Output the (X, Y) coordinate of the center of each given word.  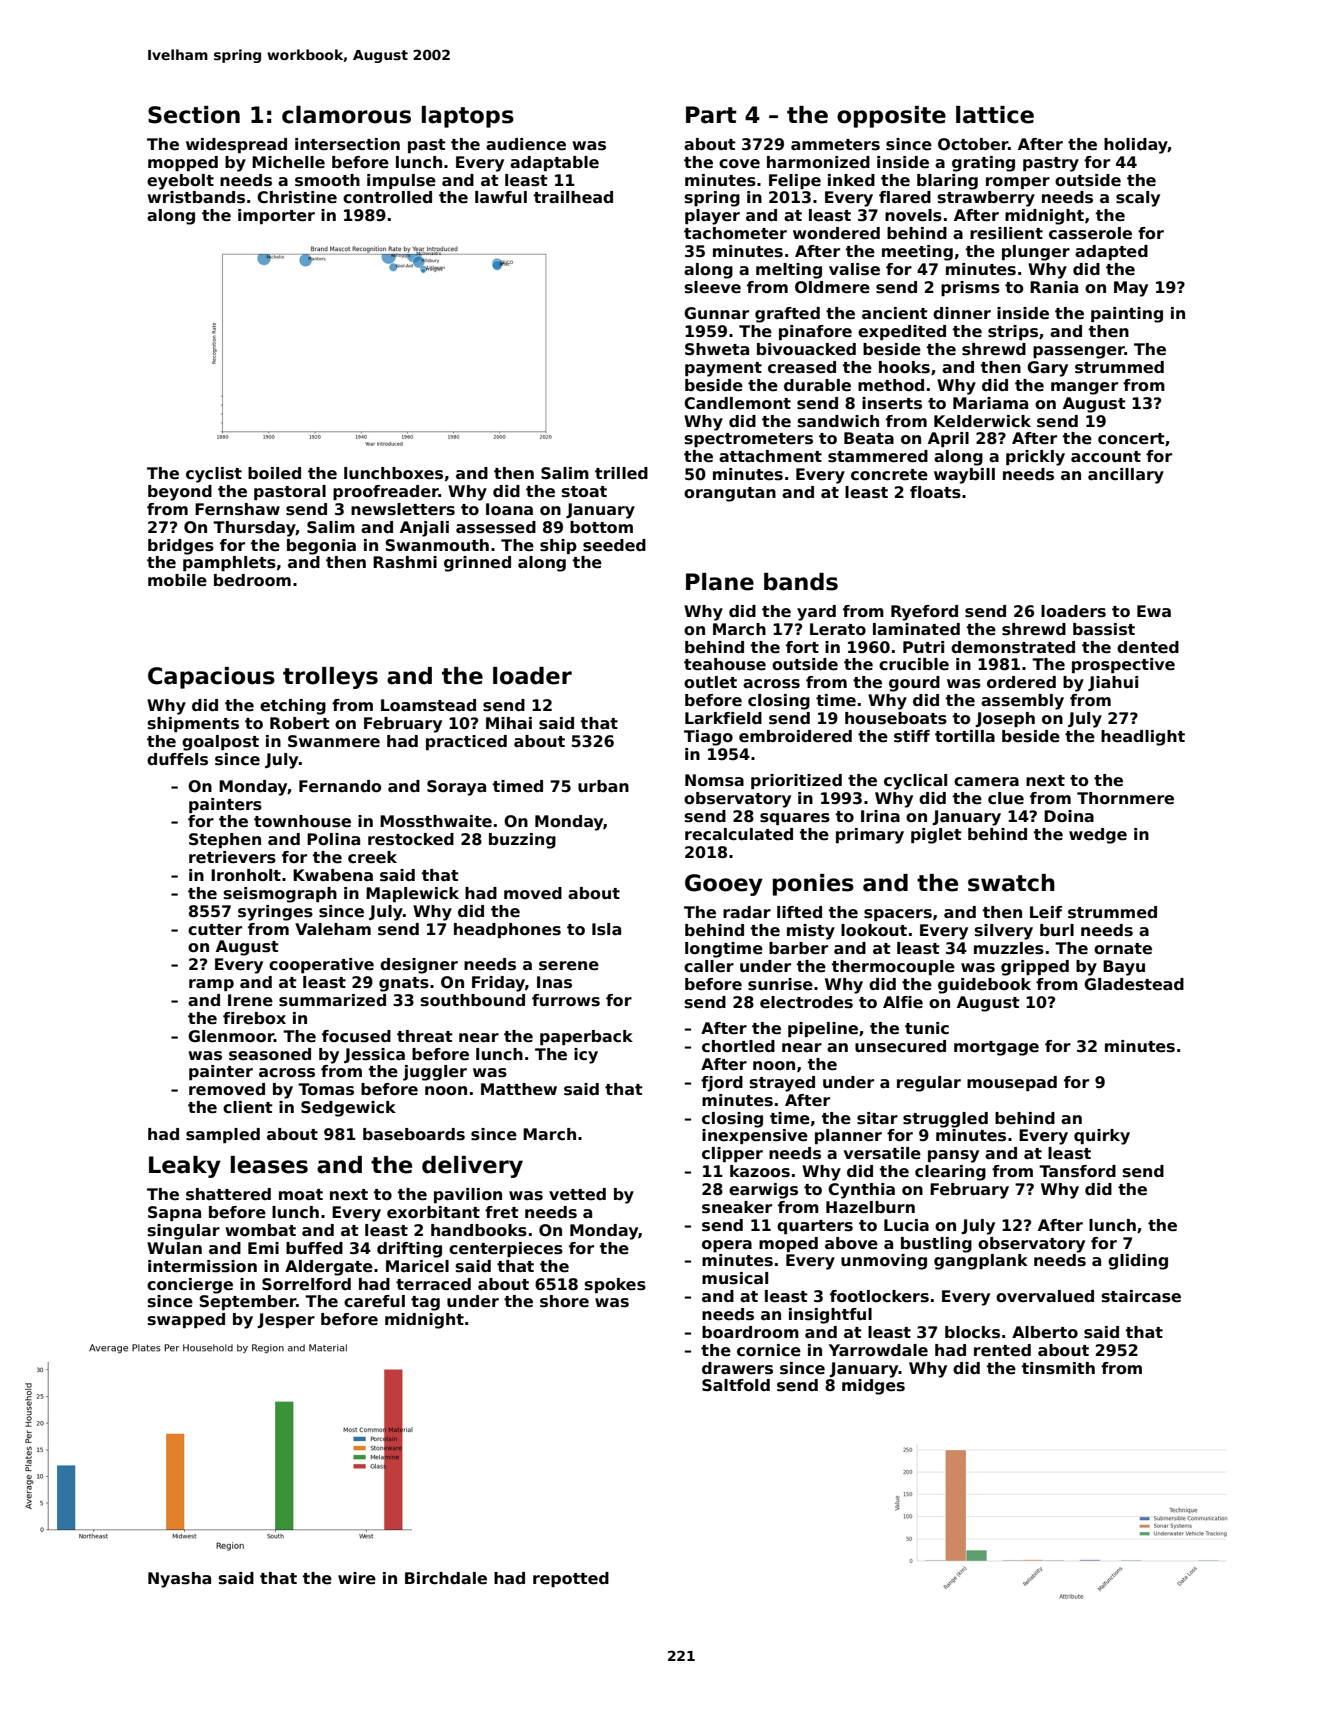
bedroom (252, 580)
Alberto (1045, 1332)
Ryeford (924, 613)
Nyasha (179, 1580)
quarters (815, 1227)
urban (603, 786)
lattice (995, 115)
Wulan (174, 1248)
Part (711, 115)
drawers (737, 1368)
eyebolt (180, 182)
